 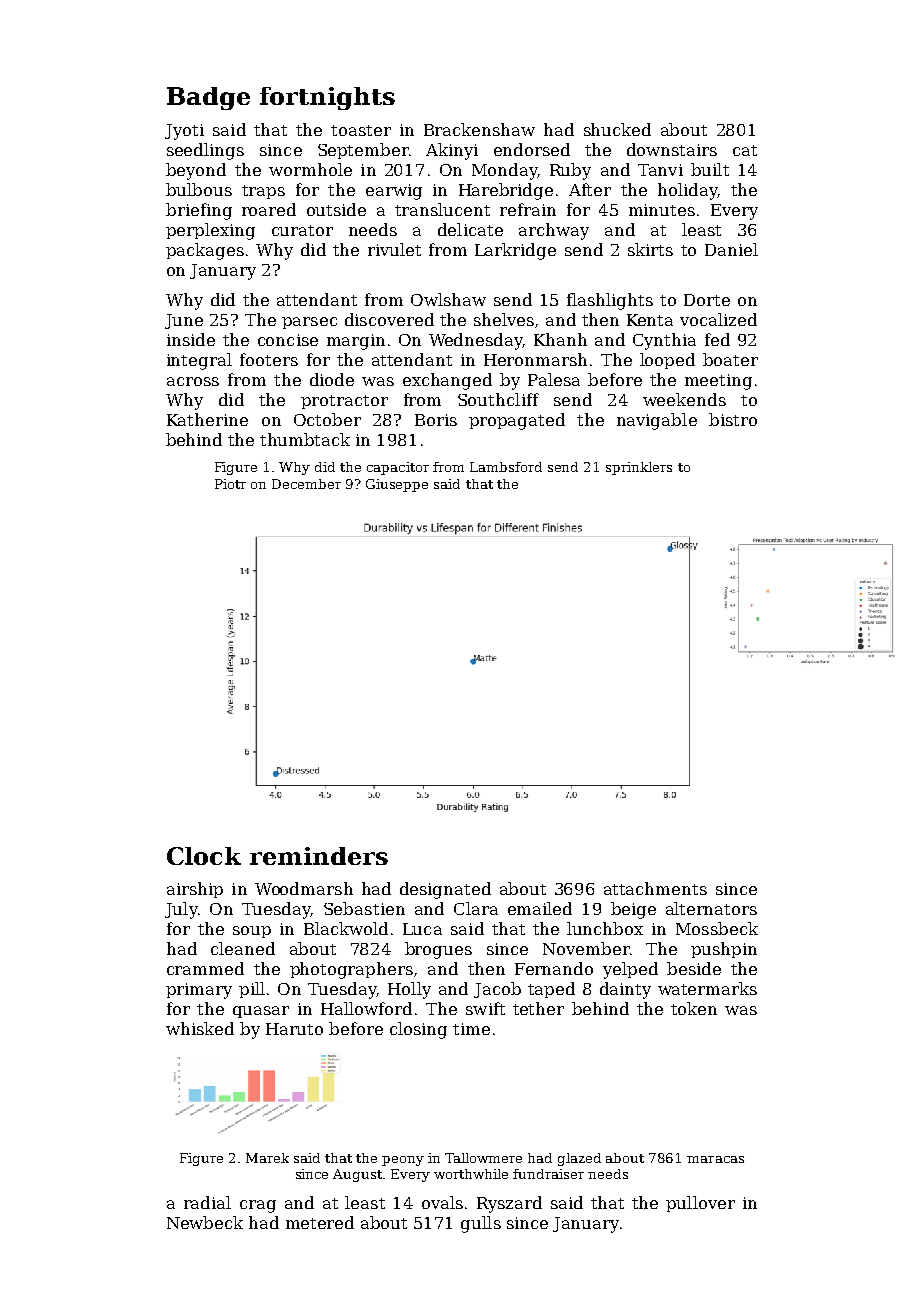 What do you see at coordinates (294, 1029) in the page?
I see `Haruto` at bounding box center [294, 1029].
